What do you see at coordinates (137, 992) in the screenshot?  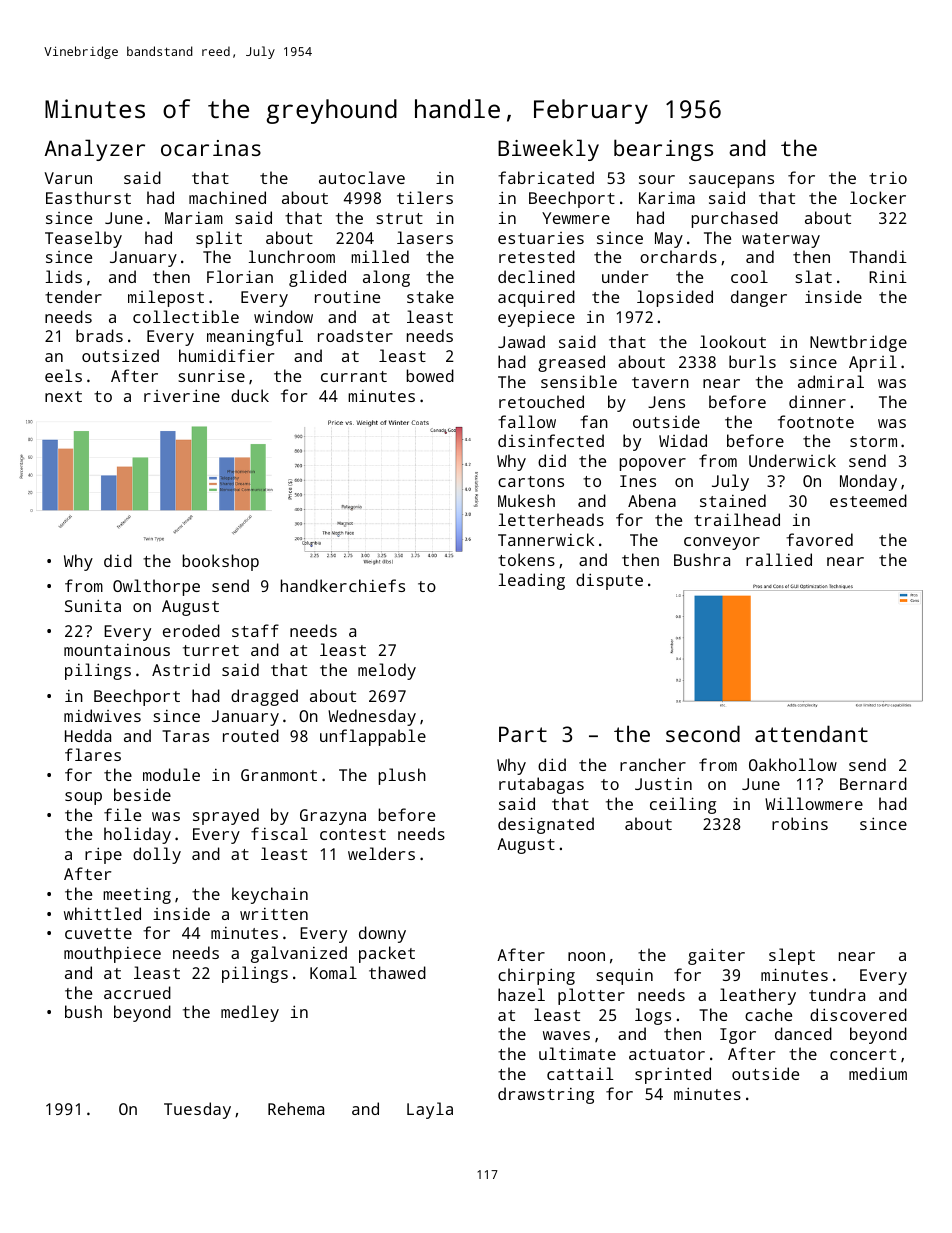 I see `accrued` at bounding box center [137, 992].
